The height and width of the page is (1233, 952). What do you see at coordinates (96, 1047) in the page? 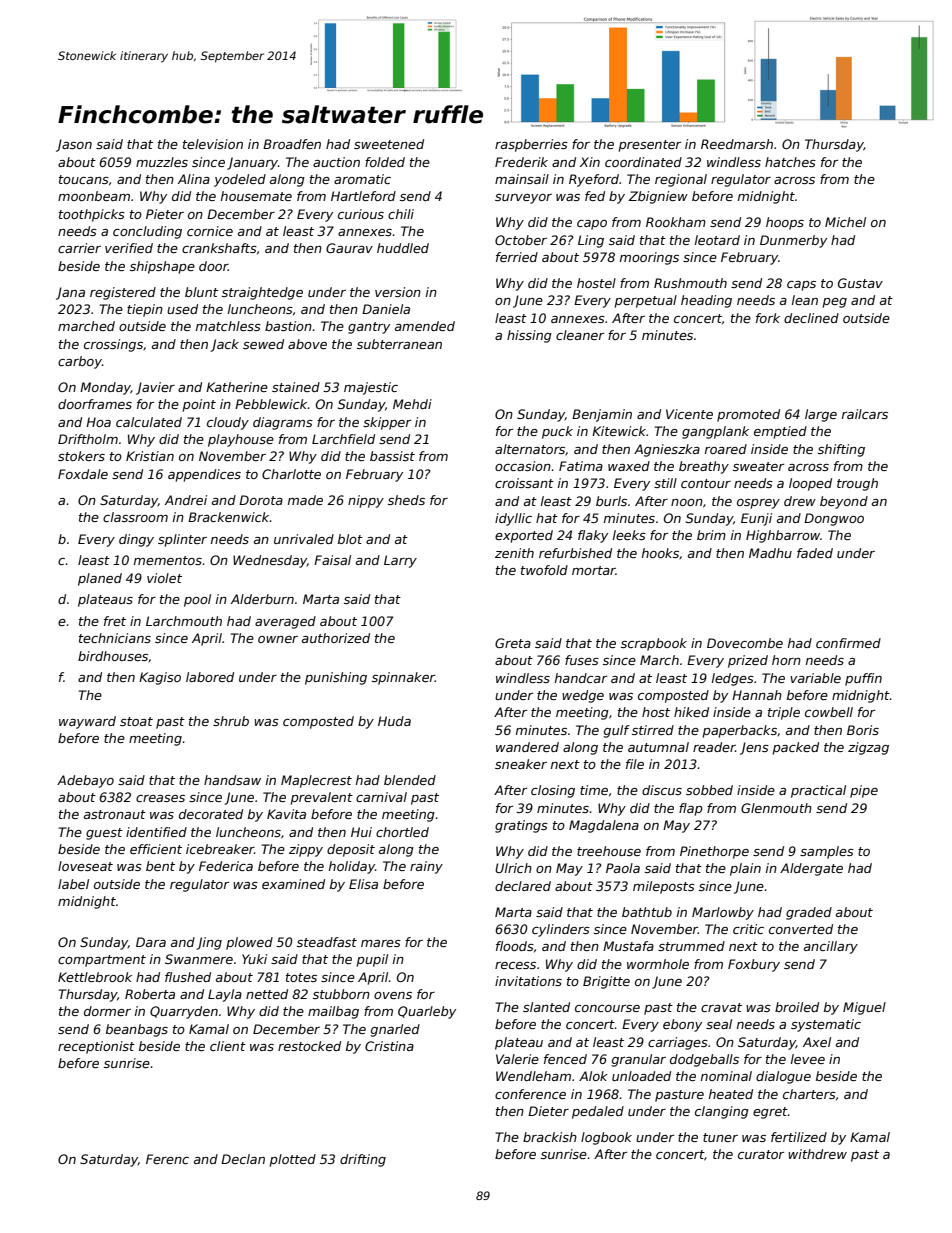
I see `receptionist` at bounding box center [96, 1047].
